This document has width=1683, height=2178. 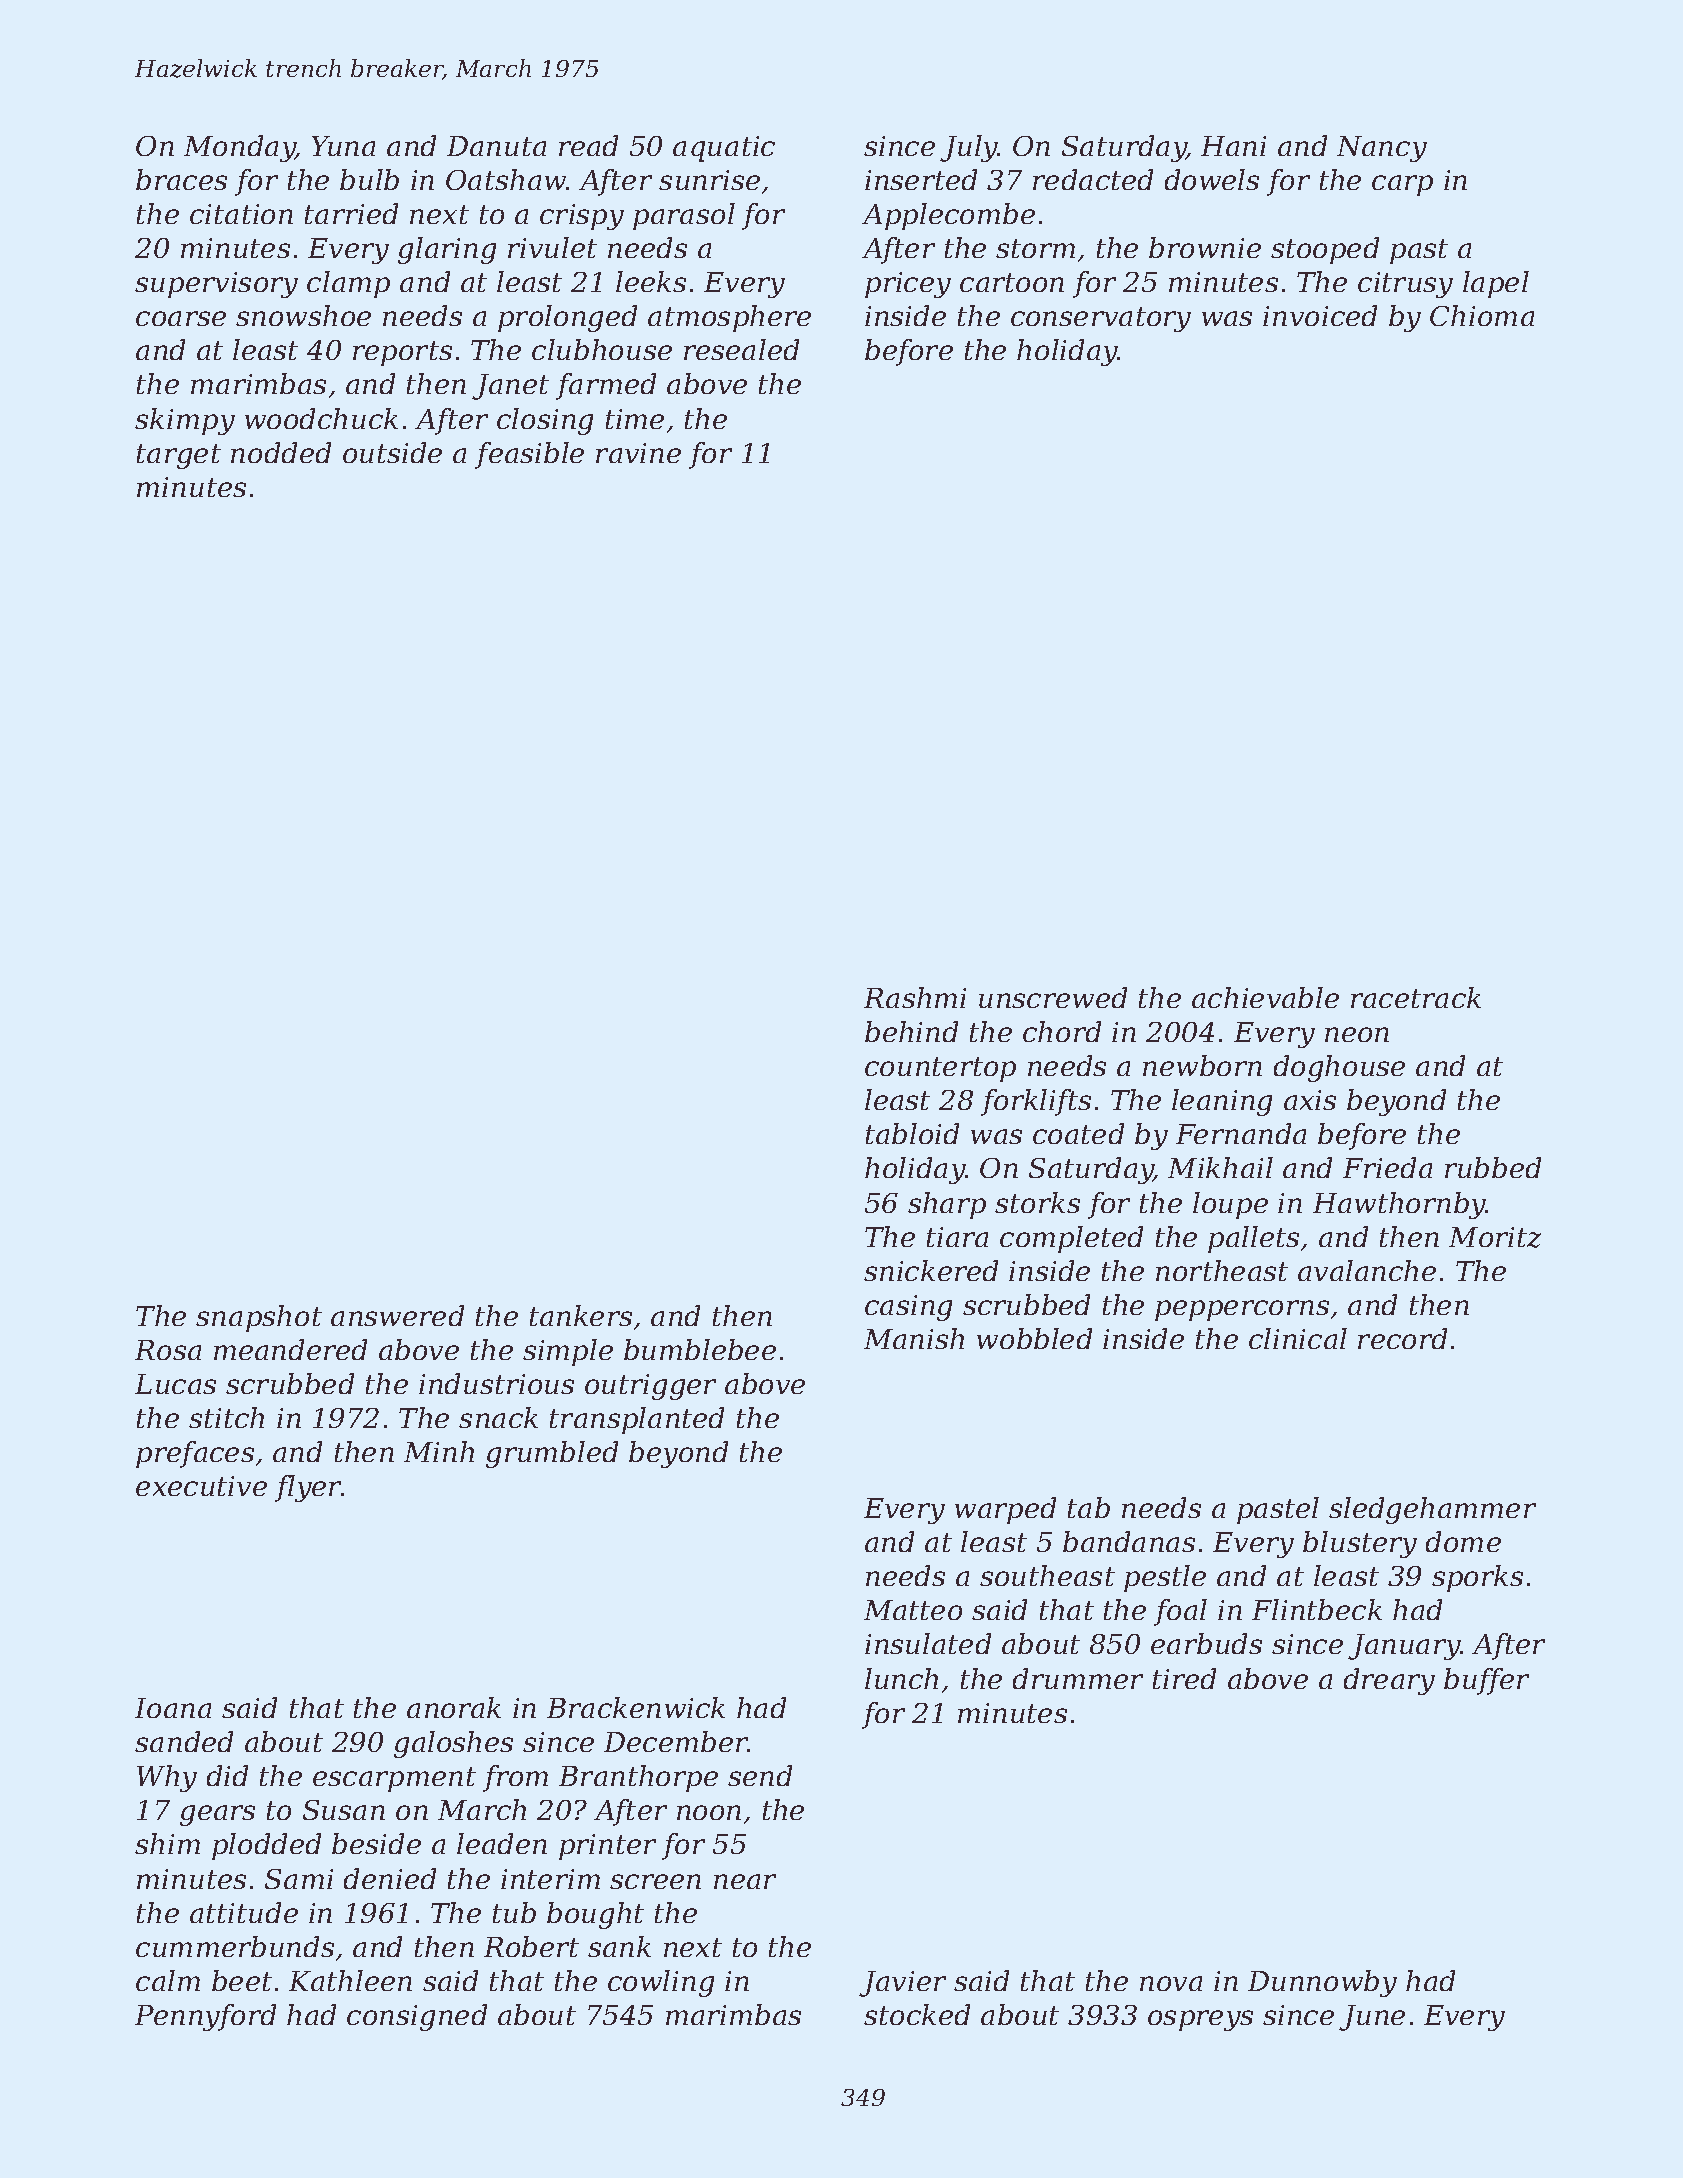 I want to click on December, so click(x=676, y=1741).
